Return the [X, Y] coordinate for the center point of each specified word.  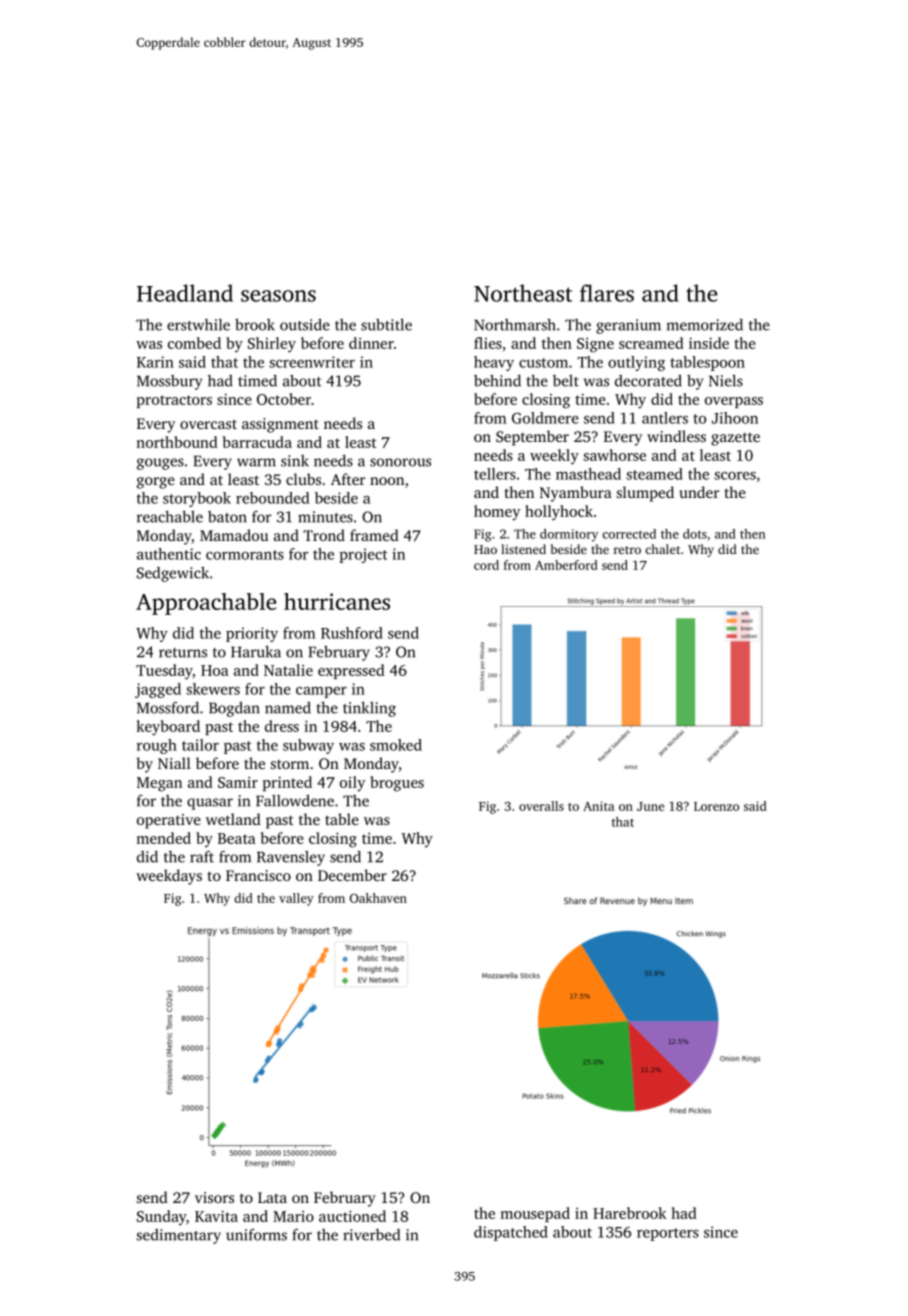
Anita [598, 806]
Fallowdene [295, 800]
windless [676, 436]
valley [296, 899]
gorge [156, 483]
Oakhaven [378, 898]
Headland [185, 293]
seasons [278, 296]
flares [607, 293]
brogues [397, 784]
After [348, 479]
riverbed [371, 1235]
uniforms [256, 1235]
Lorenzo [716, 806]
